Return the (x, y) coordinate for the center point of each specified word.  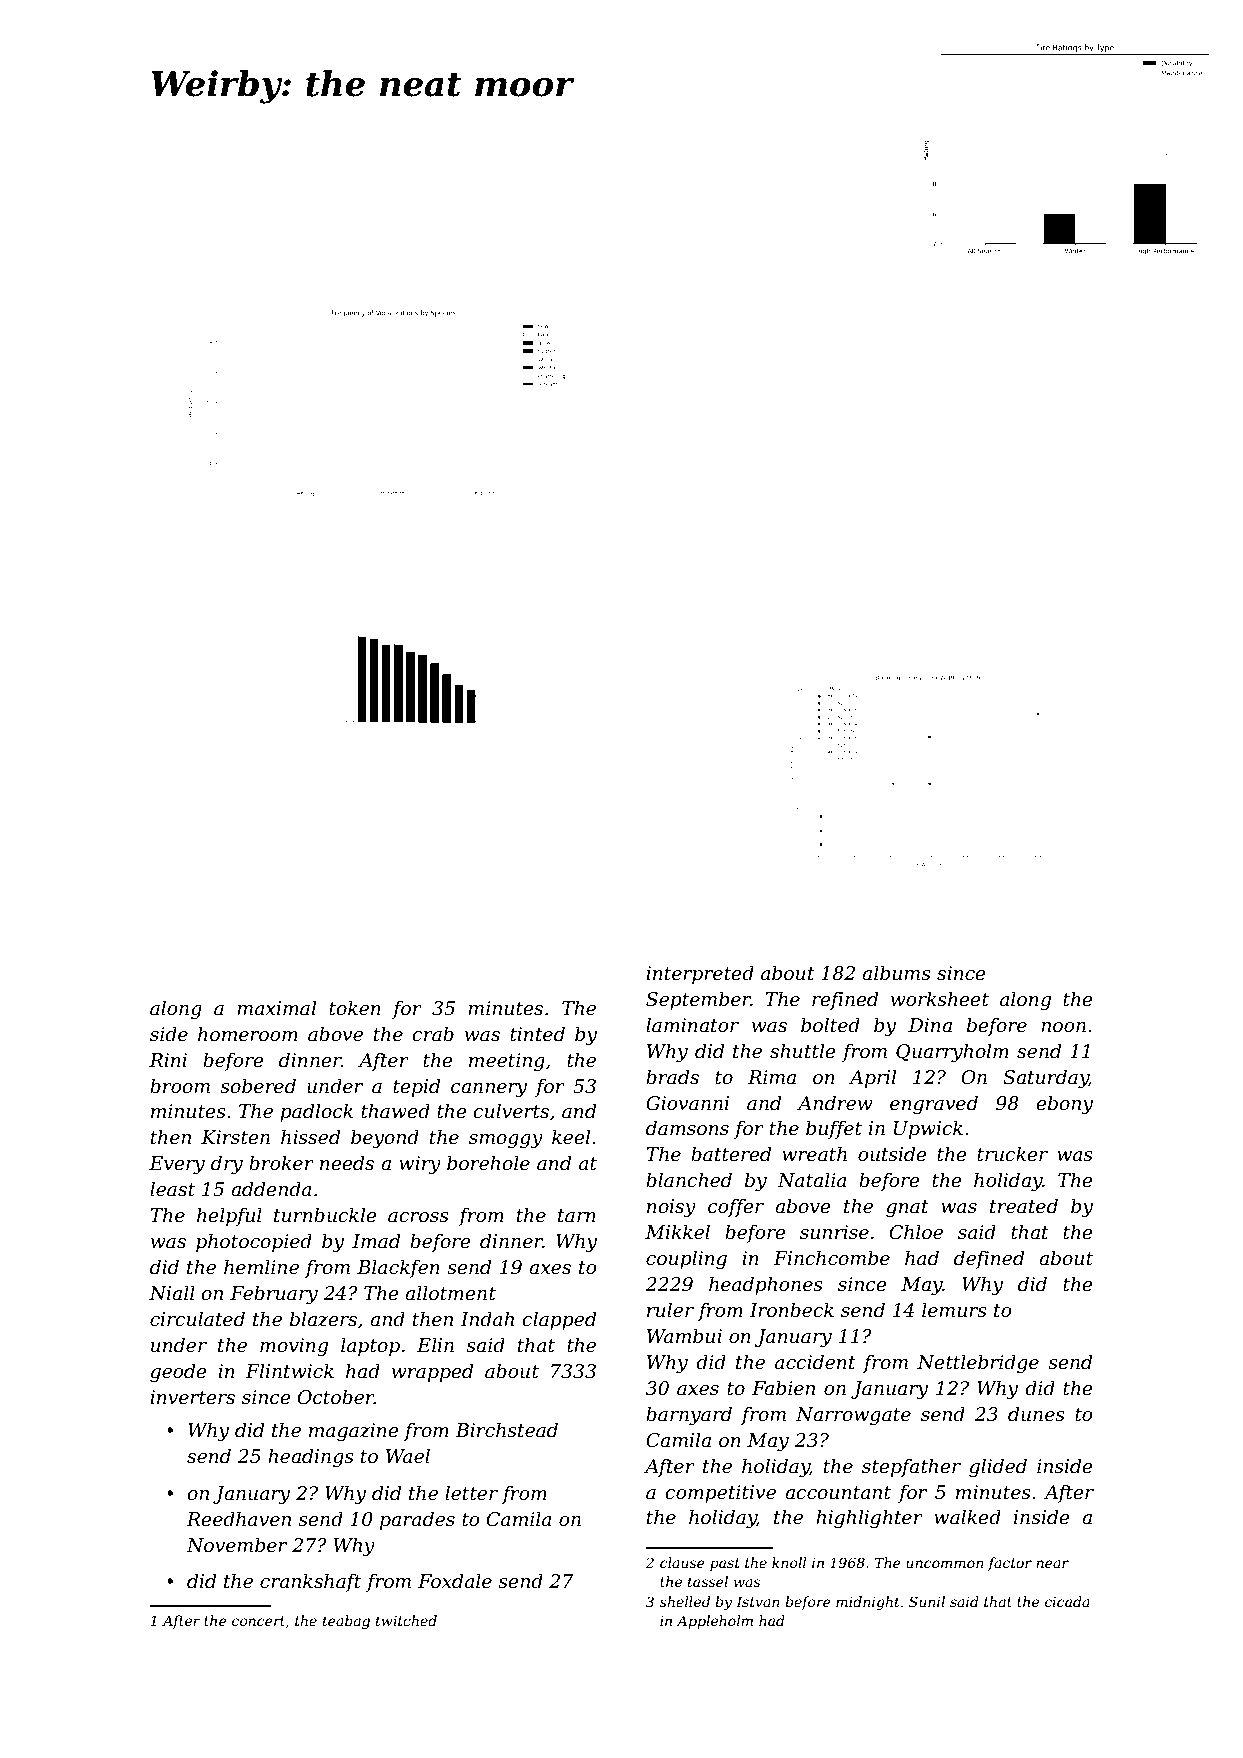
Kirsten (235, 1137)
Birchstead (506, 1430)
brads (672, 1077)
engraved (934, 1104)
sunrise (834, 1232)
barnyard (689, 1415)
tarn (577, 1216)
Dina (930, 1025)
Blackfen (398, 1268)
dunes (1036, 1414)
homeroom (248, 1034)
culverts (511, 1111)
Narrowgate (853, 1416)
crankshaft (310, 1582)
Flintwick (289, 1371)
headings (311, 1457)
